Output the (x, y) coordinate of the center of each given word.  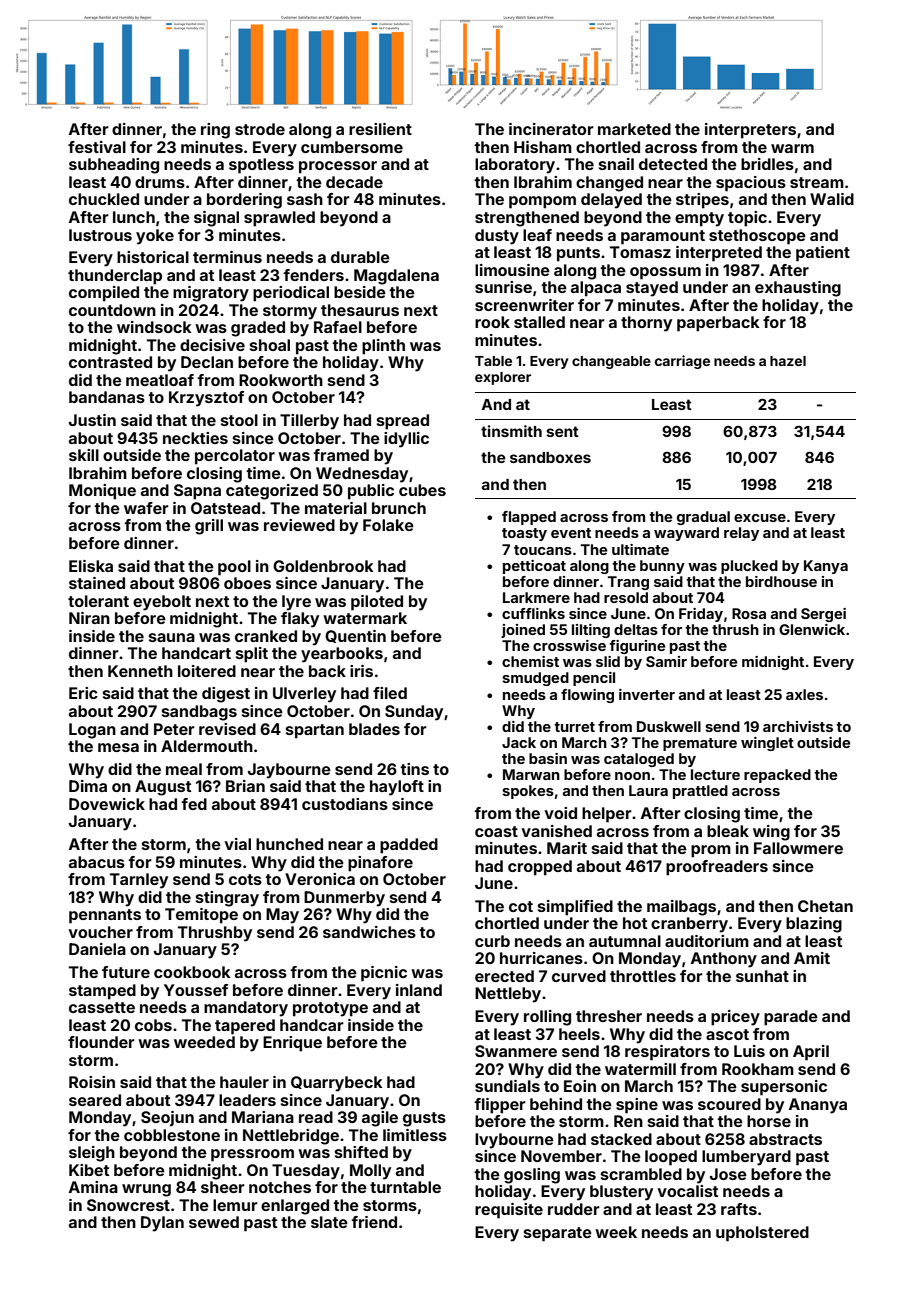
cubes (422, 490)
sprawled (279, 219)
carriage (682, 362)
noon (632, 776)
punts (578, 254)
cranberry (689, 925)
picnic (384, 974)
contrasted (110, 362)
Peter (174, 729)
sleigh (92, 1154)
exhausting (798, 289)
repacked (777, 776)
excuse (760, 518)
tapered (245, 1027)
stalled (539, 322)
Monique (102, 492)
